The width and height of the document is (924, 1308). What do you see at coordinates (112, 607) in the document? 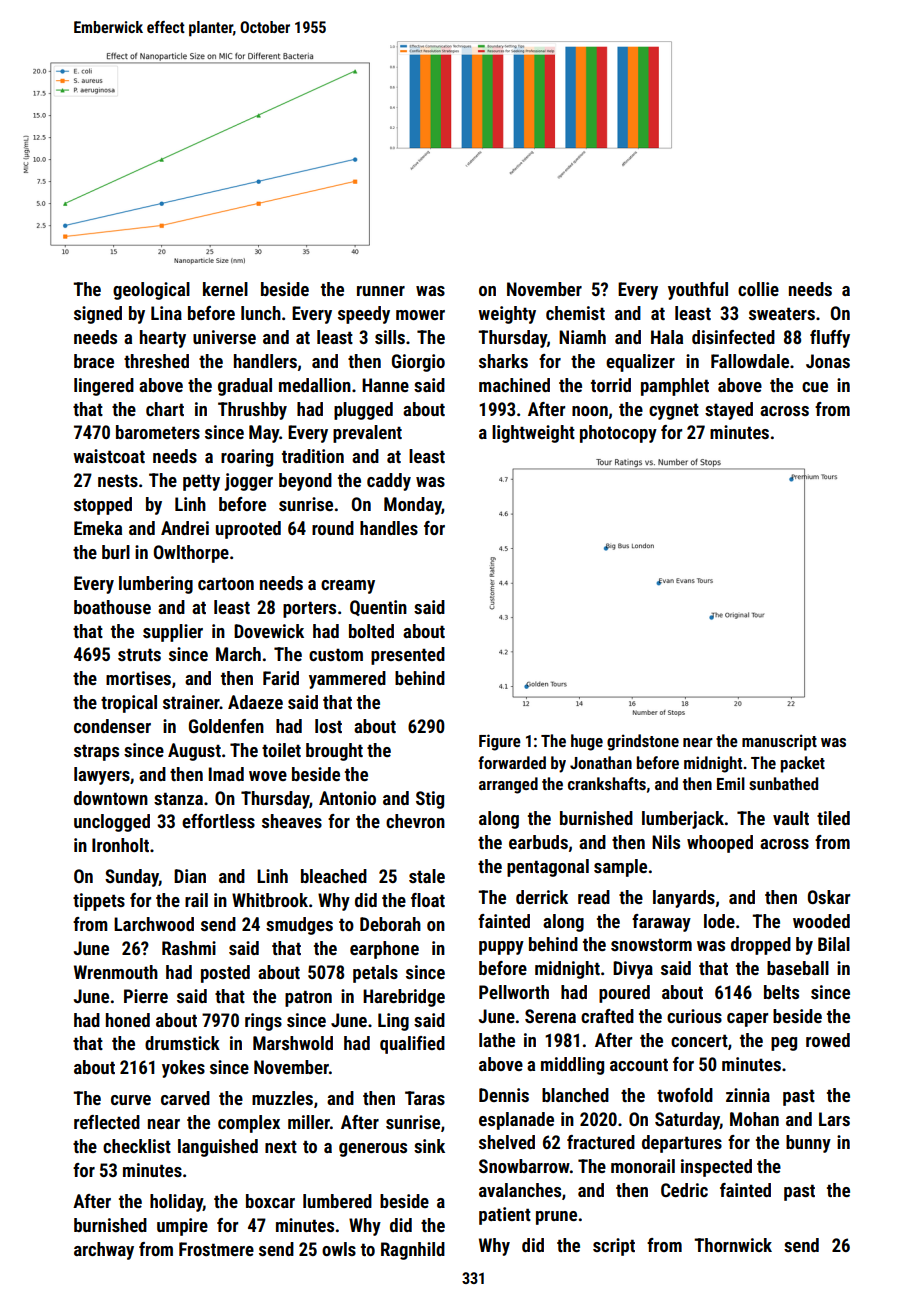
I see `boathouse` at bounding box center [112, 607].
